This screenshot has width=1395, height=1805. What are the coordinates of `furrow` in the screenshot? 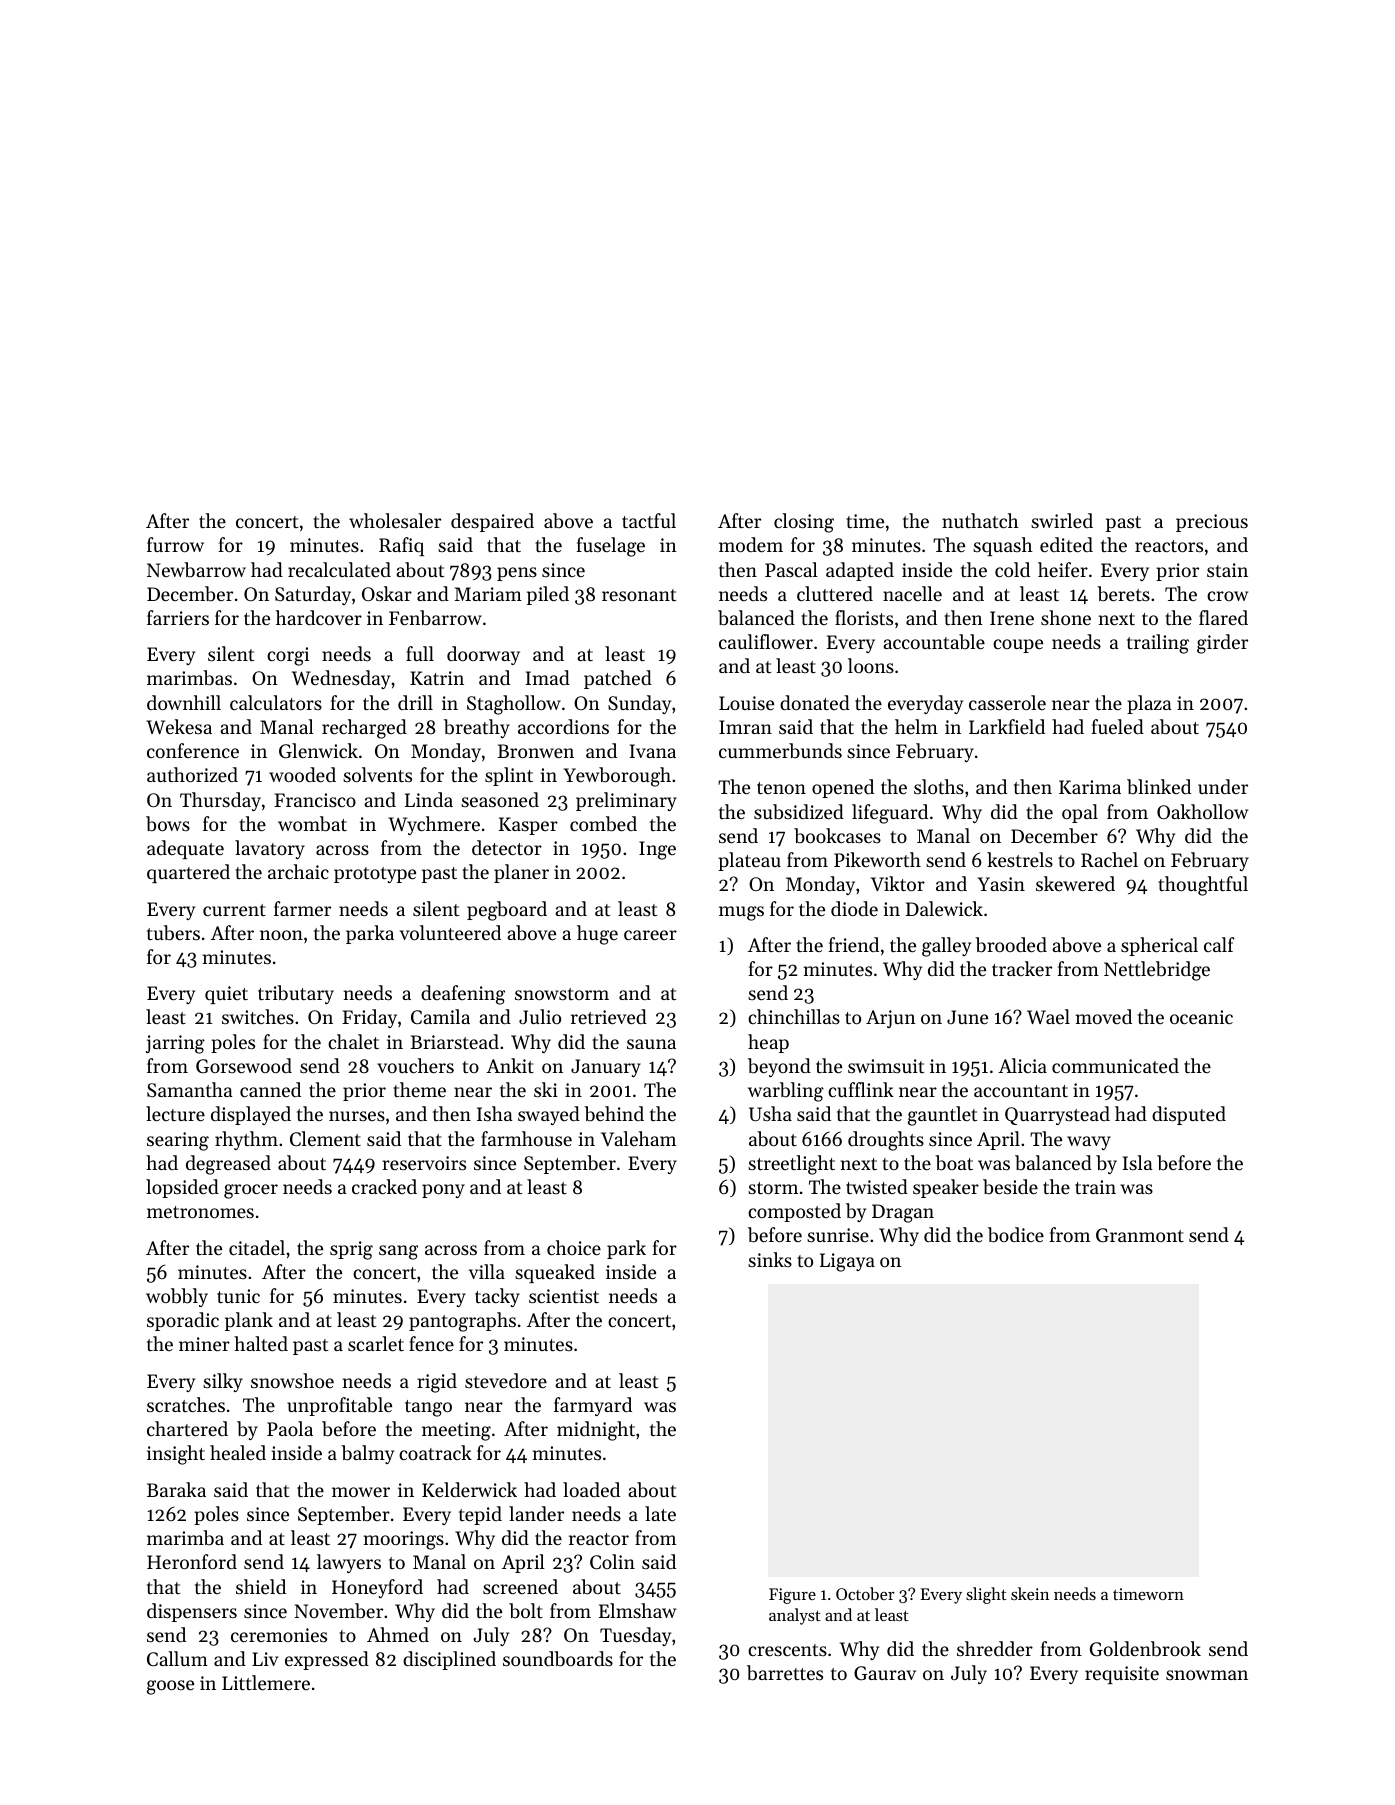 It's located at (175, 544).
